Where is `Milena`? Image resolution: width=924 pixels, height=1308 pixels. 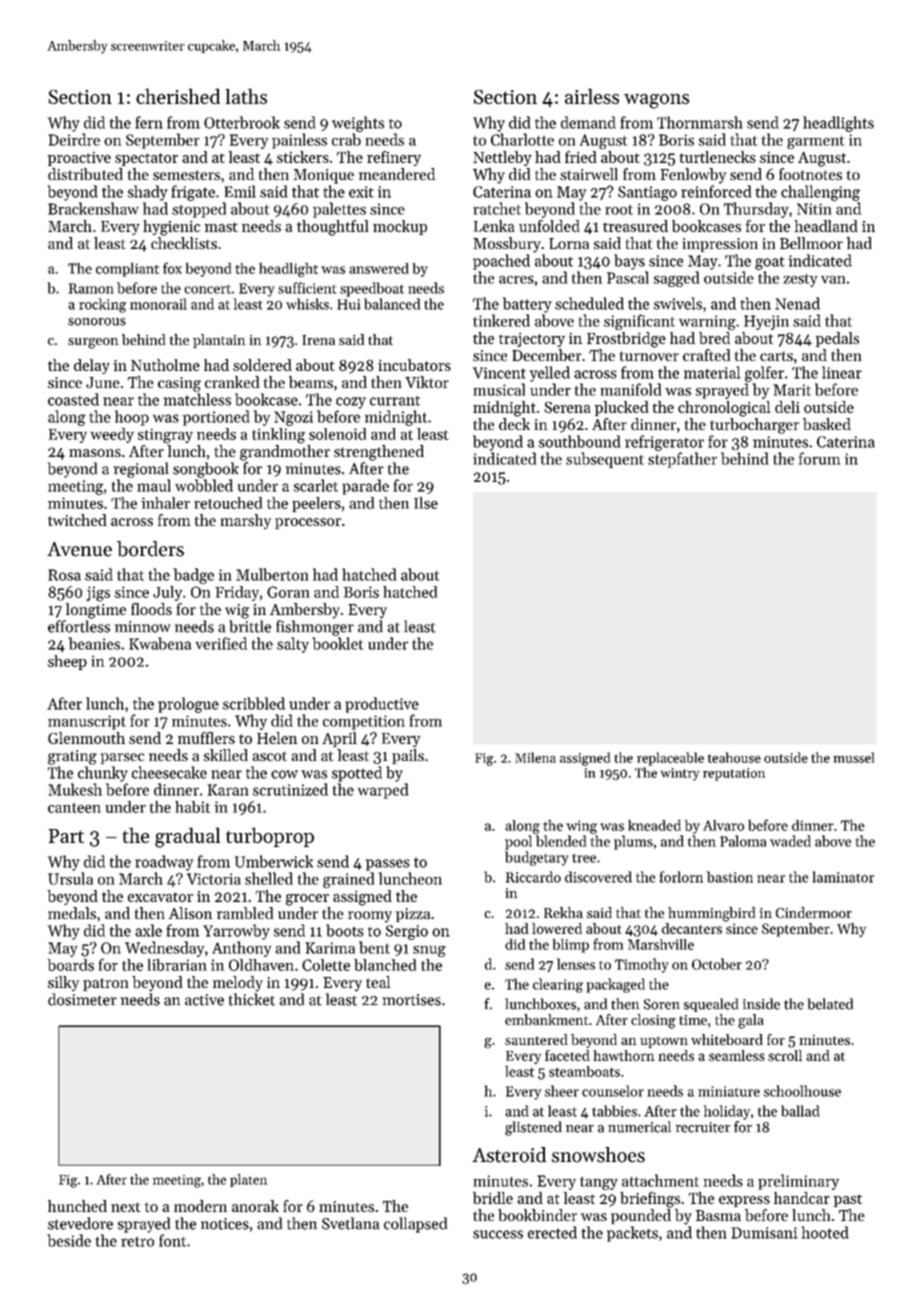
Milena is located at coordinates (535, 757).
